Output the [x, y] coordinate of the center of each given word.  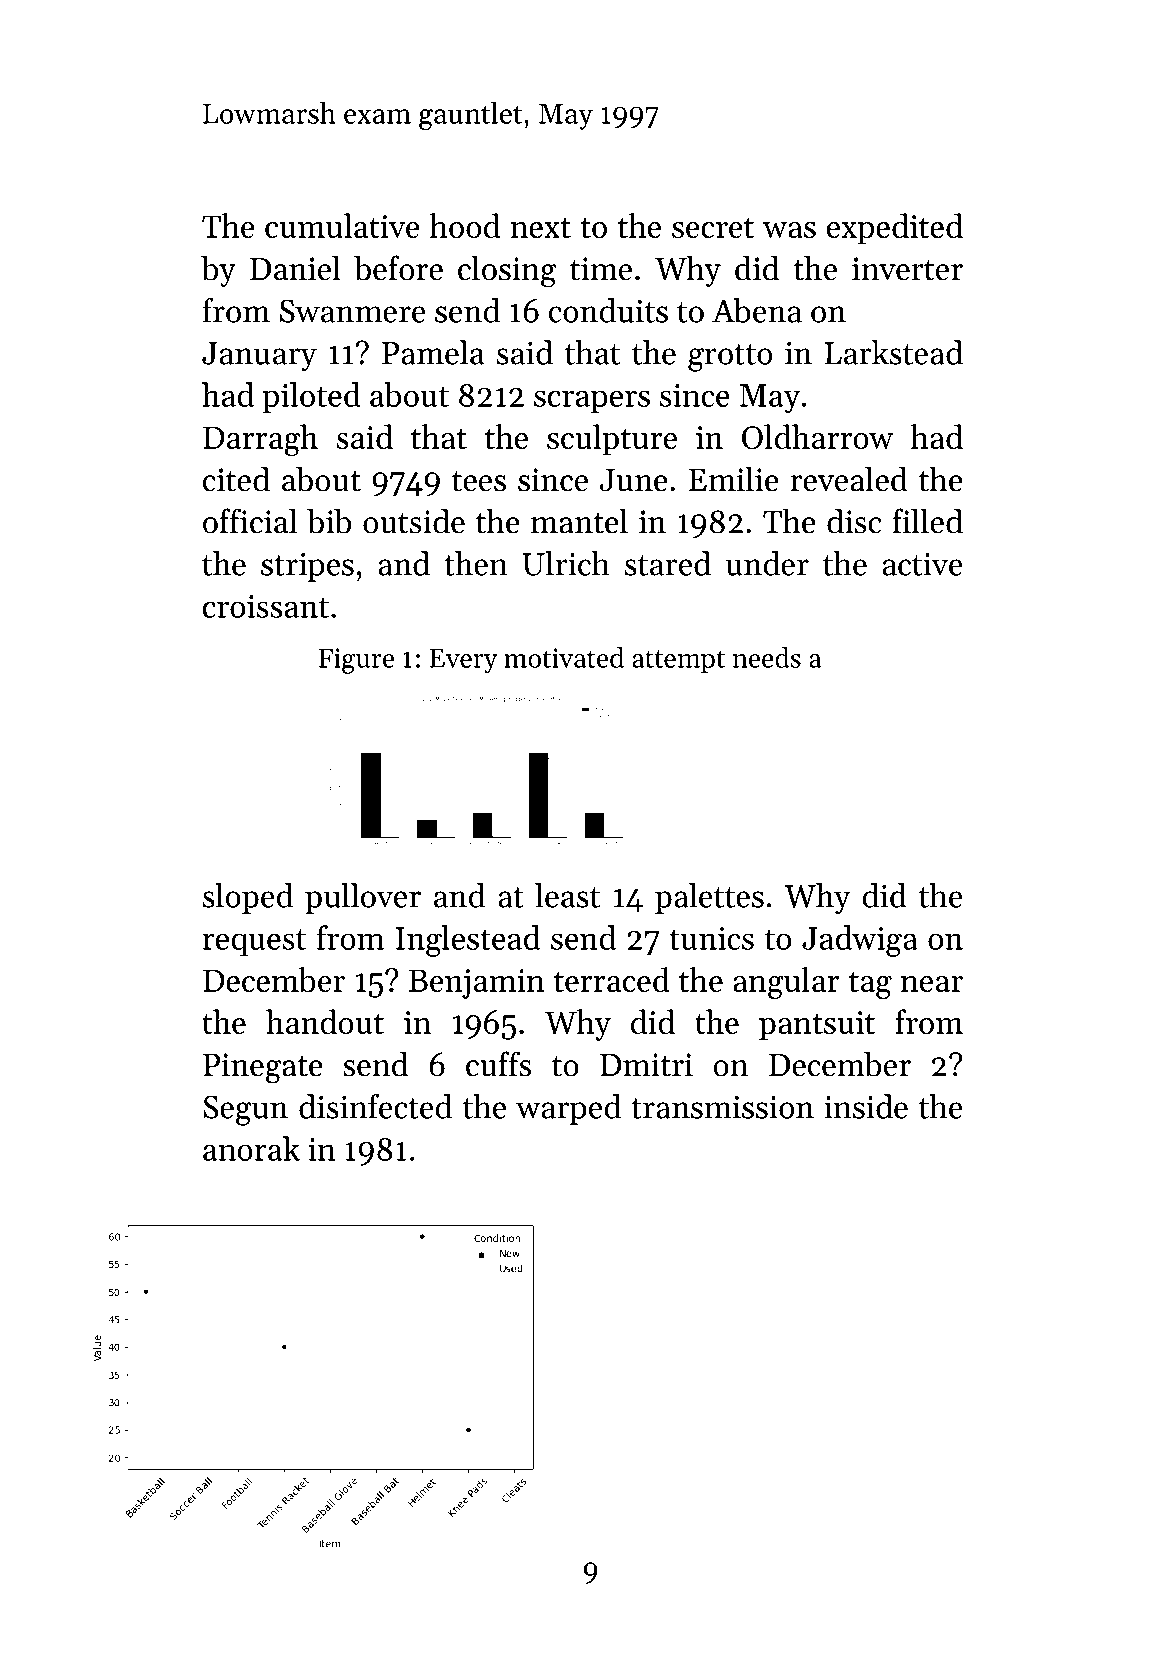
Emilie [734, 479]
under [767, 563]
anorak [251, 1148]
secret [713, 227]
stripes [307, 567]
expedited [895, 229]
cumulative [342, 225]
